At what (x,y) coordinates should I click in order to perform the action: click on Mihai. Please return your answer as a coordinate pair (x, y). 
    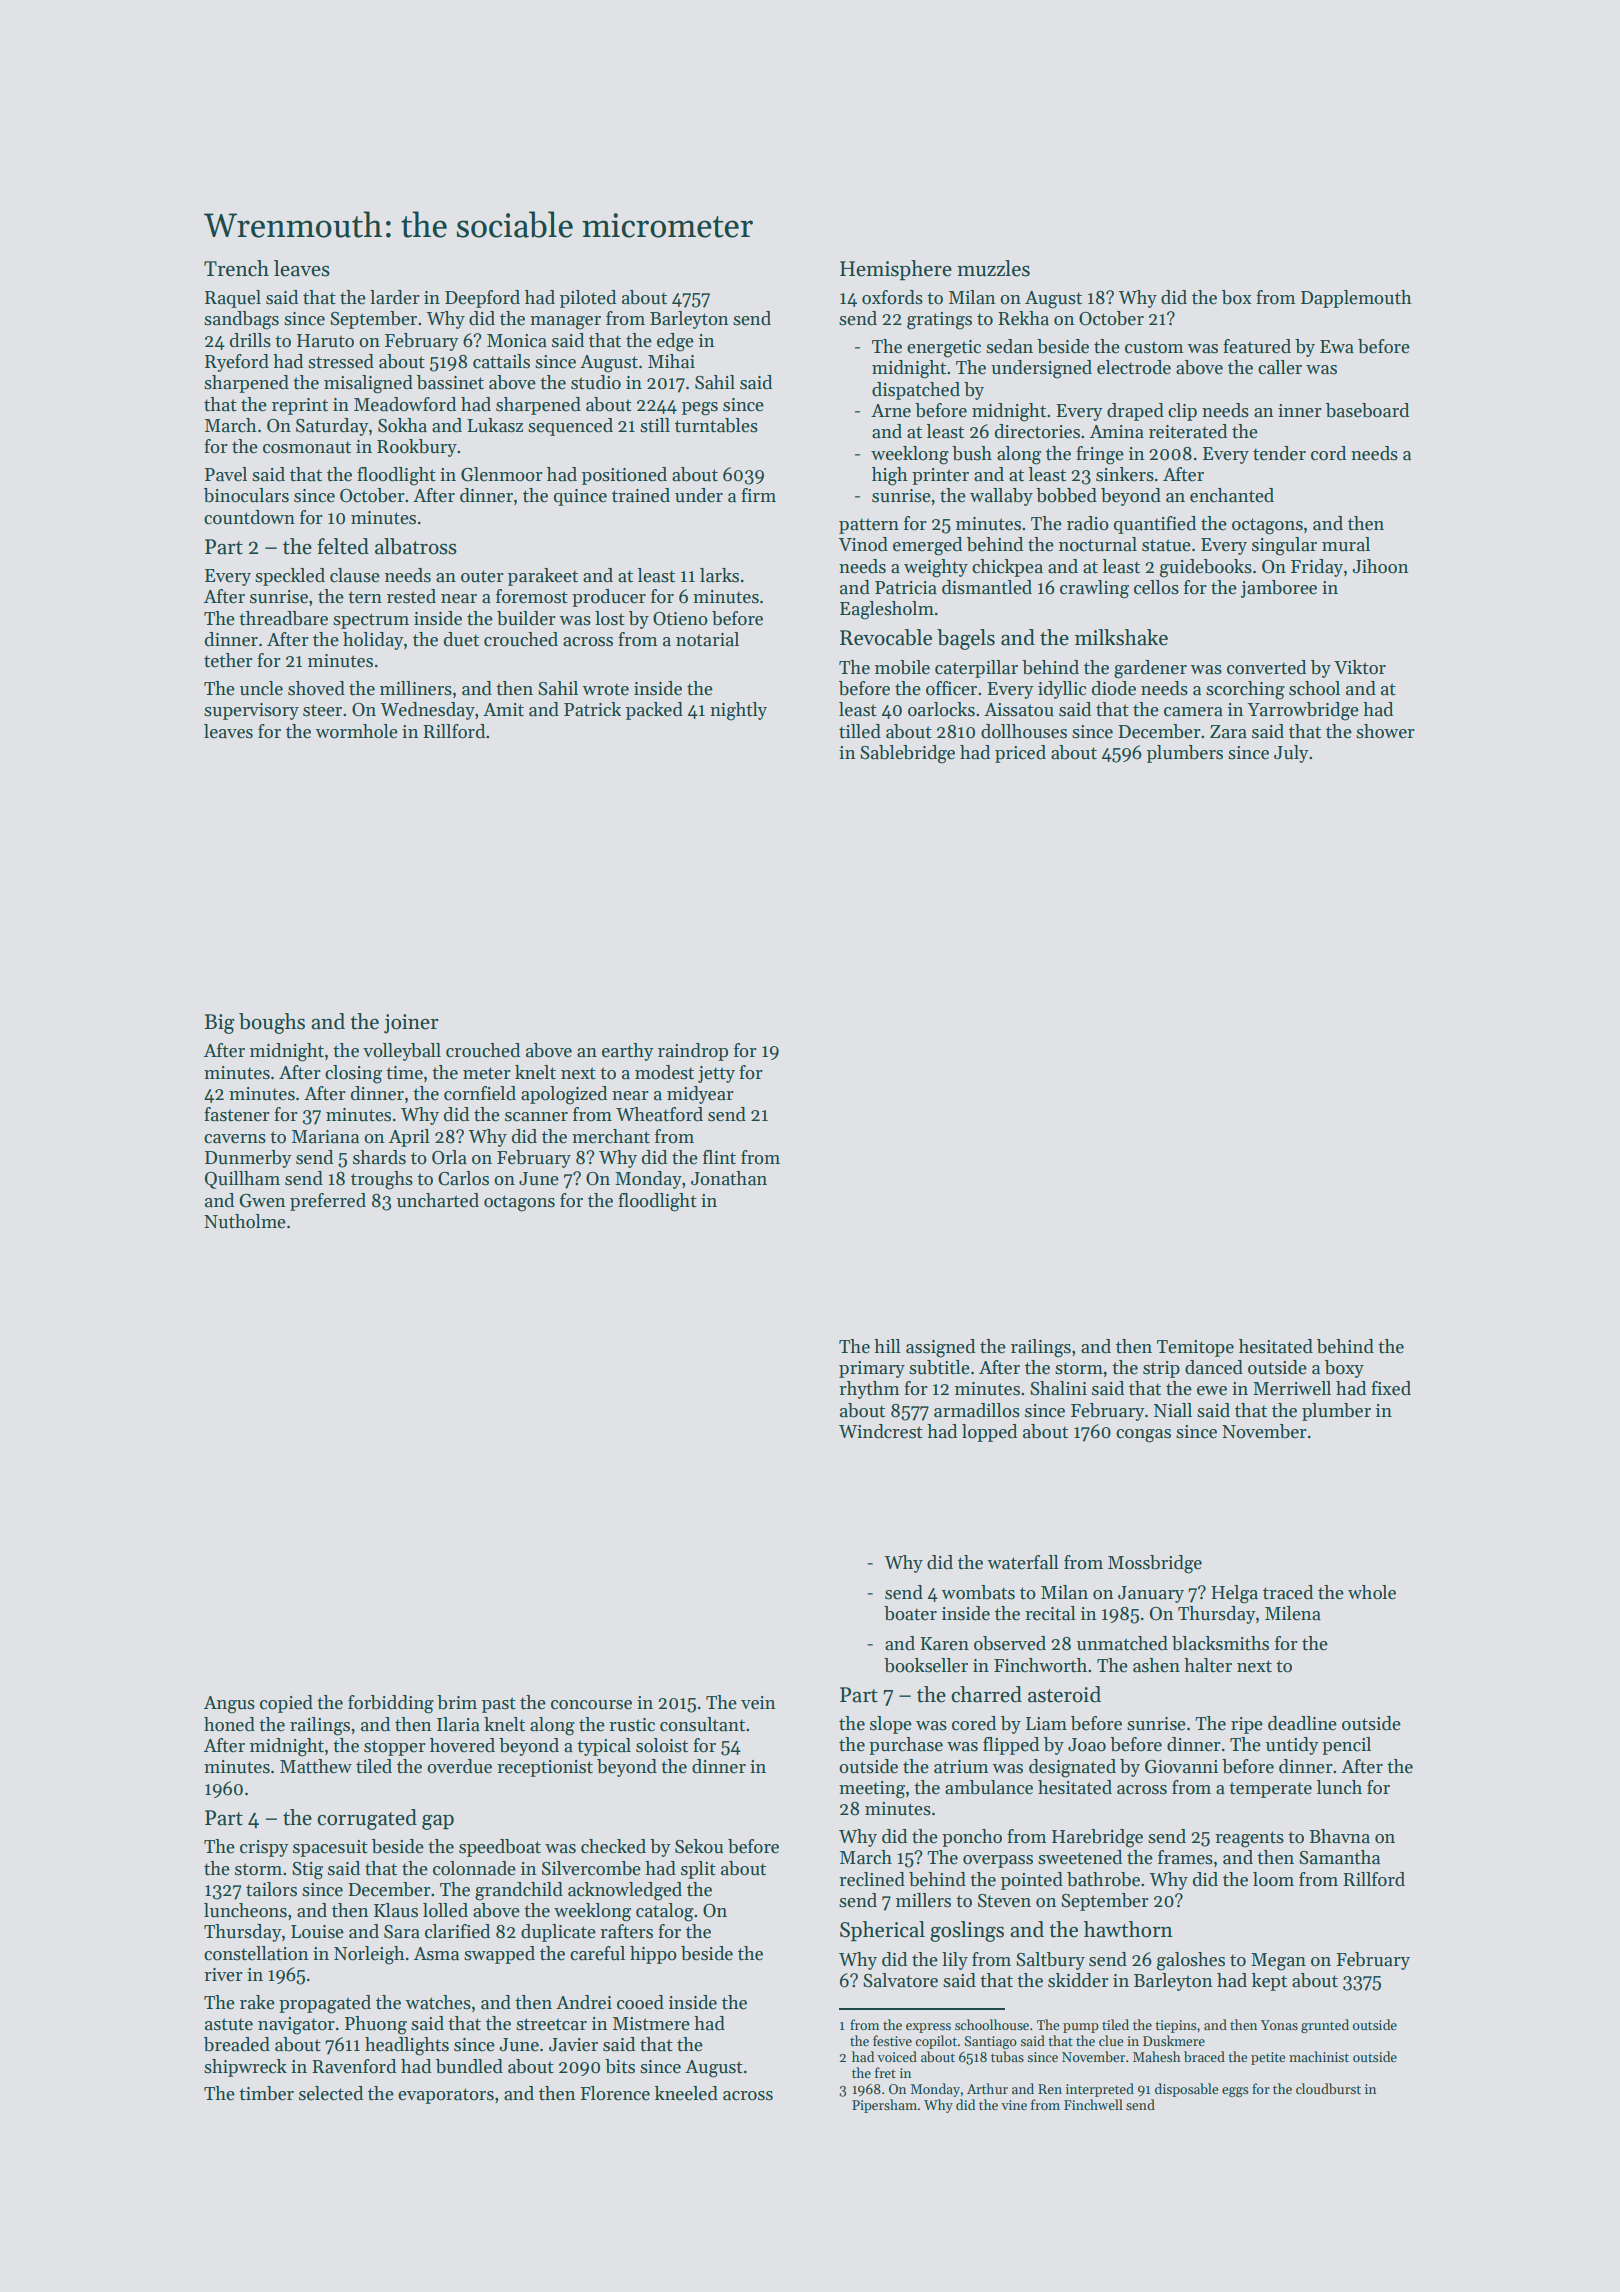
    Looking at the image, I should click on (671, 361).
